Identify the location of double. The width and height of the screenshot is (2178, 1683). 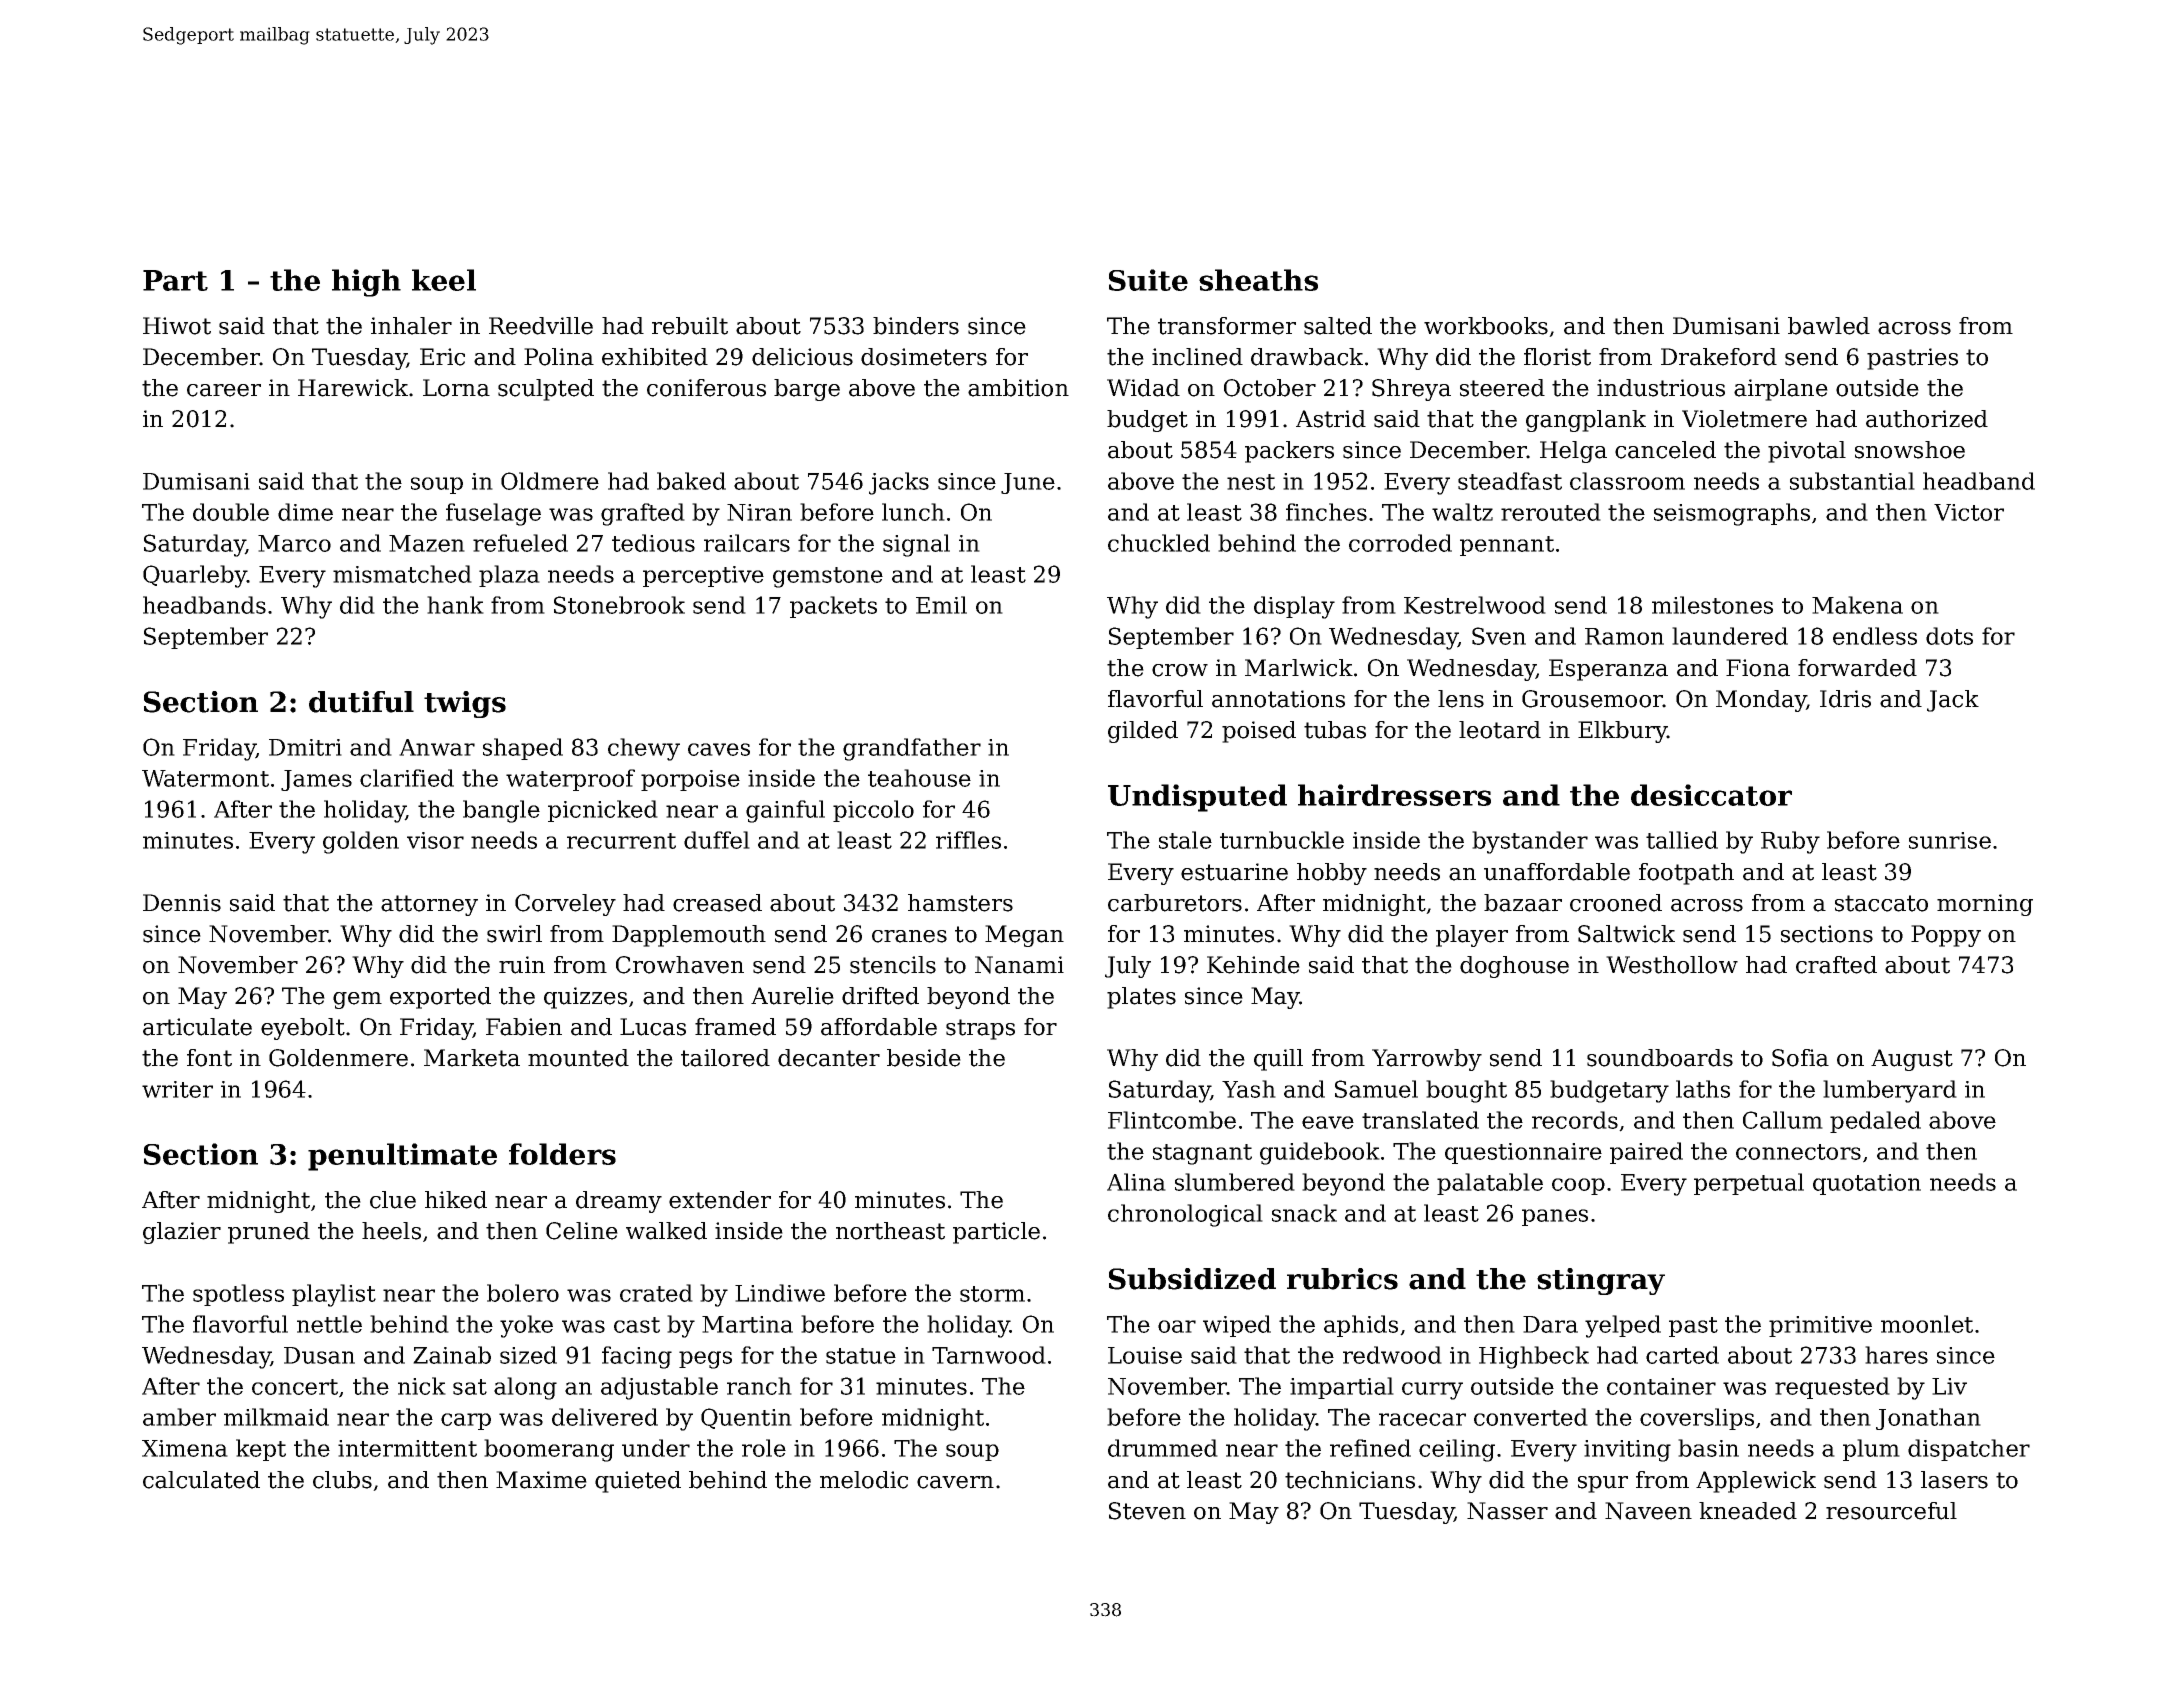
(231, 512).
